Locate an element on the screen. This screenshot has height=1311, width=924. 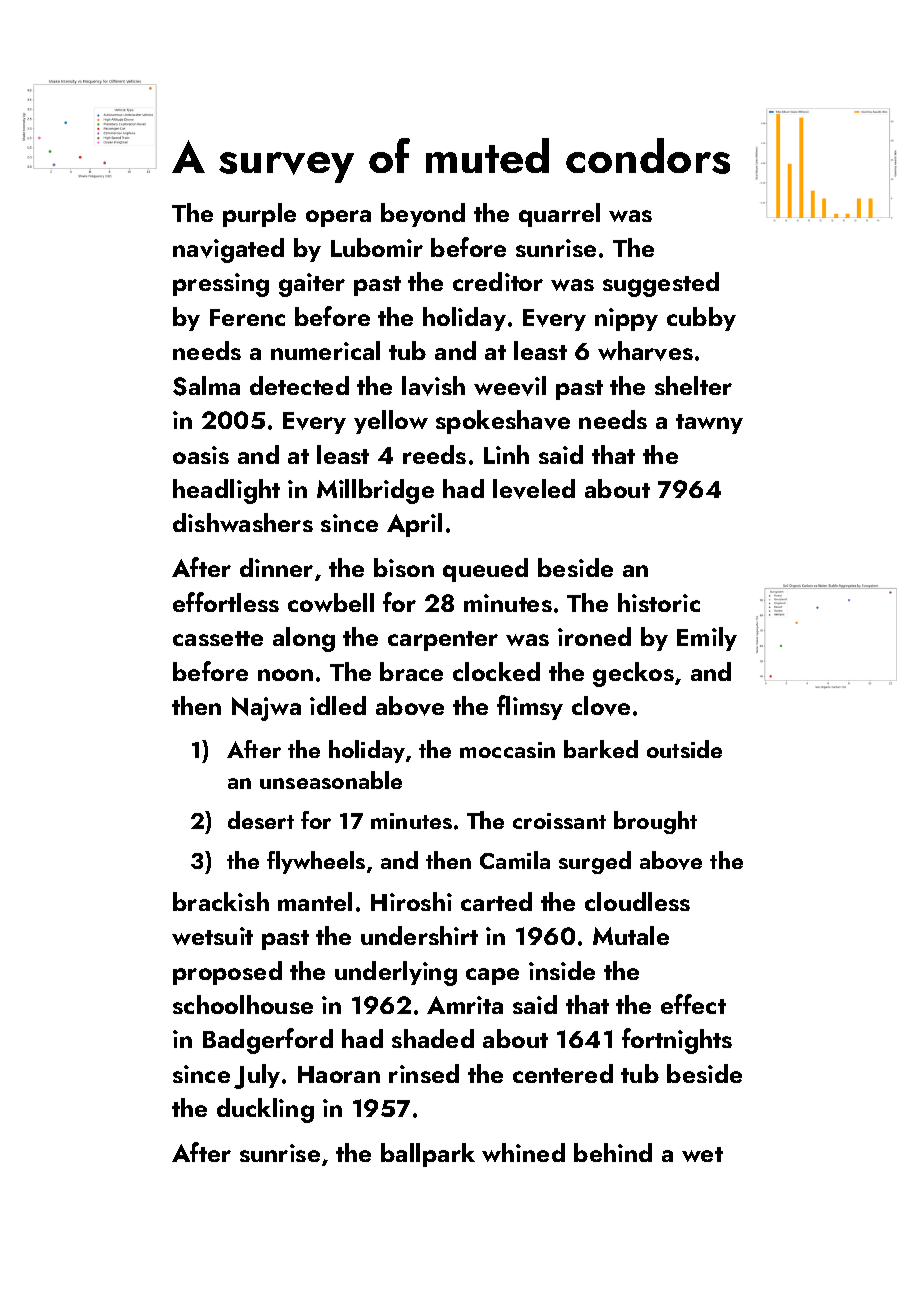
weevil is located at coordinates (510, 386).
